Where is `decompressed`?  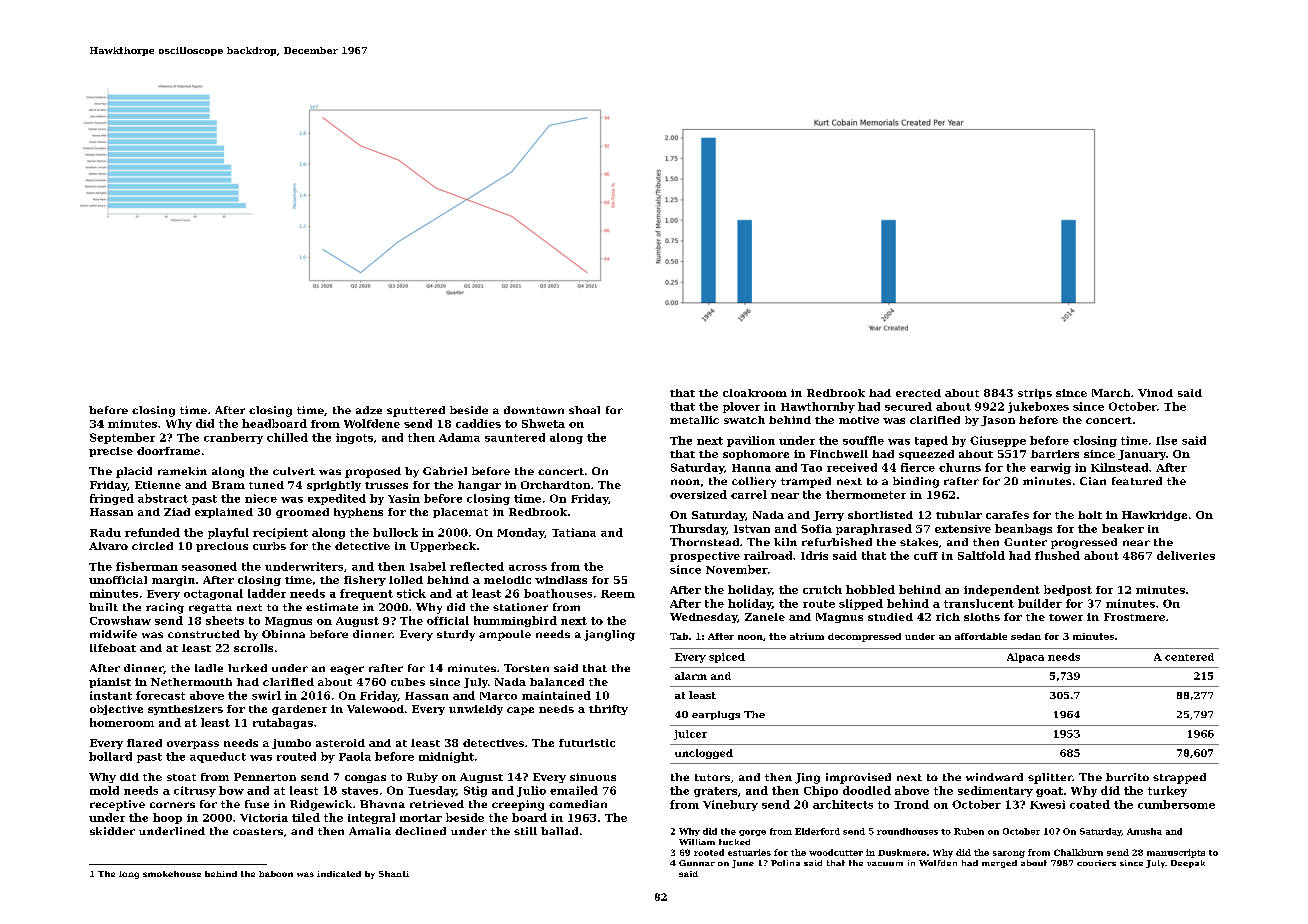 decompressed is located at coordinates (864, 637).
